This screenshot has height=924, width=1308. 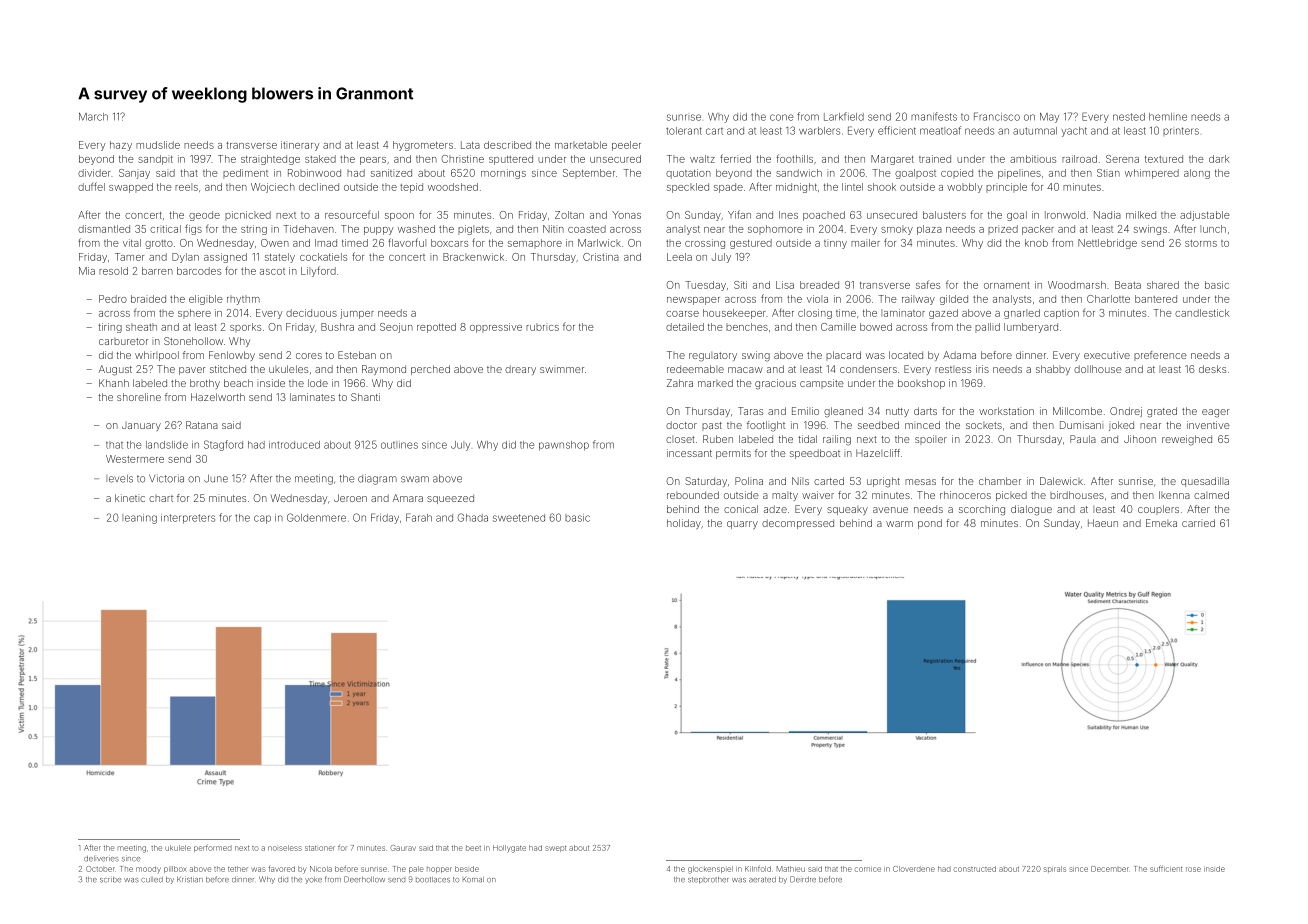 I want to click on performed, so click(x=213, y=848).
